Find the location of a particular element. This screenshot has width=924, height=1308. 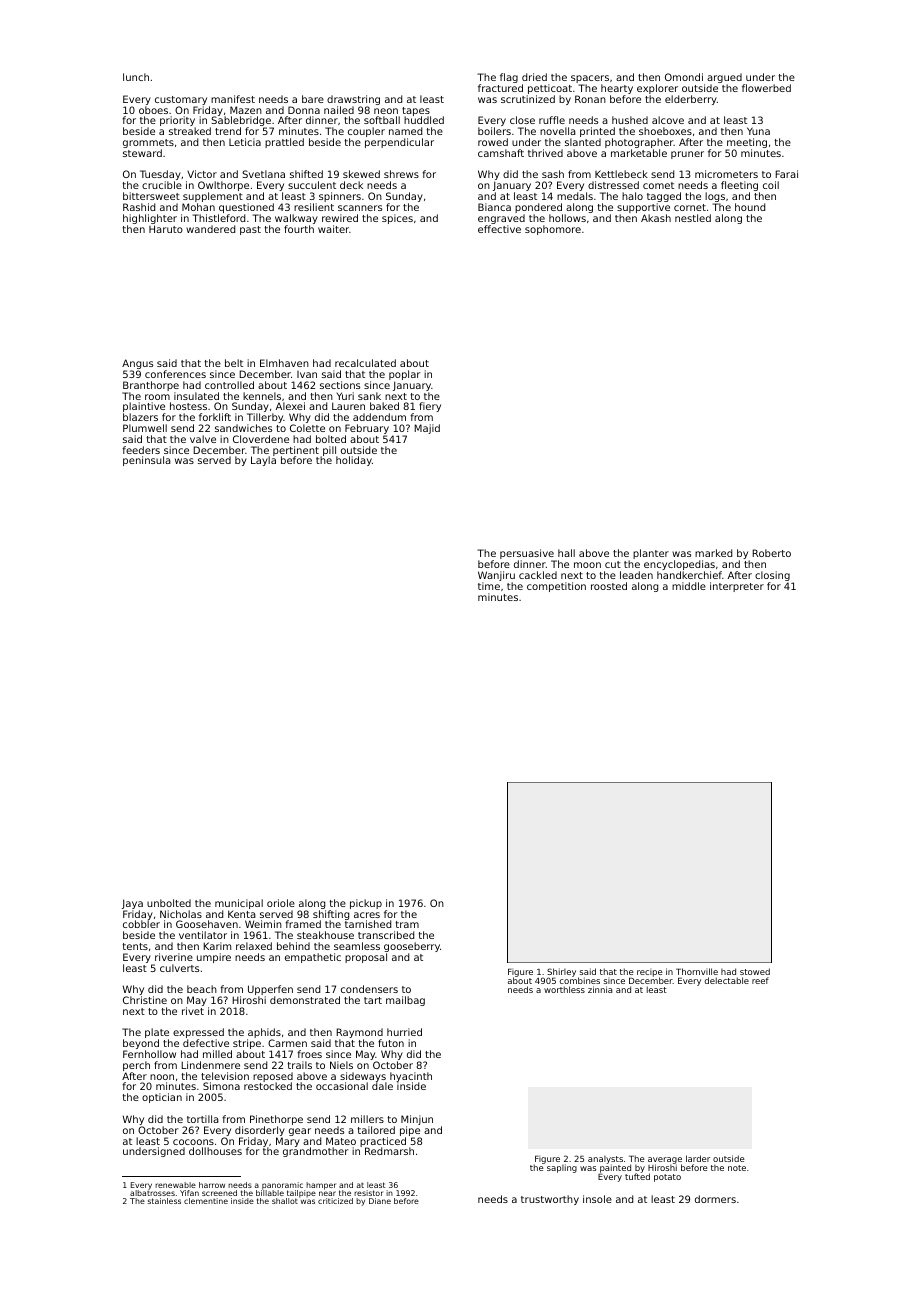

occasional is located at coordinates (342, 1086).
